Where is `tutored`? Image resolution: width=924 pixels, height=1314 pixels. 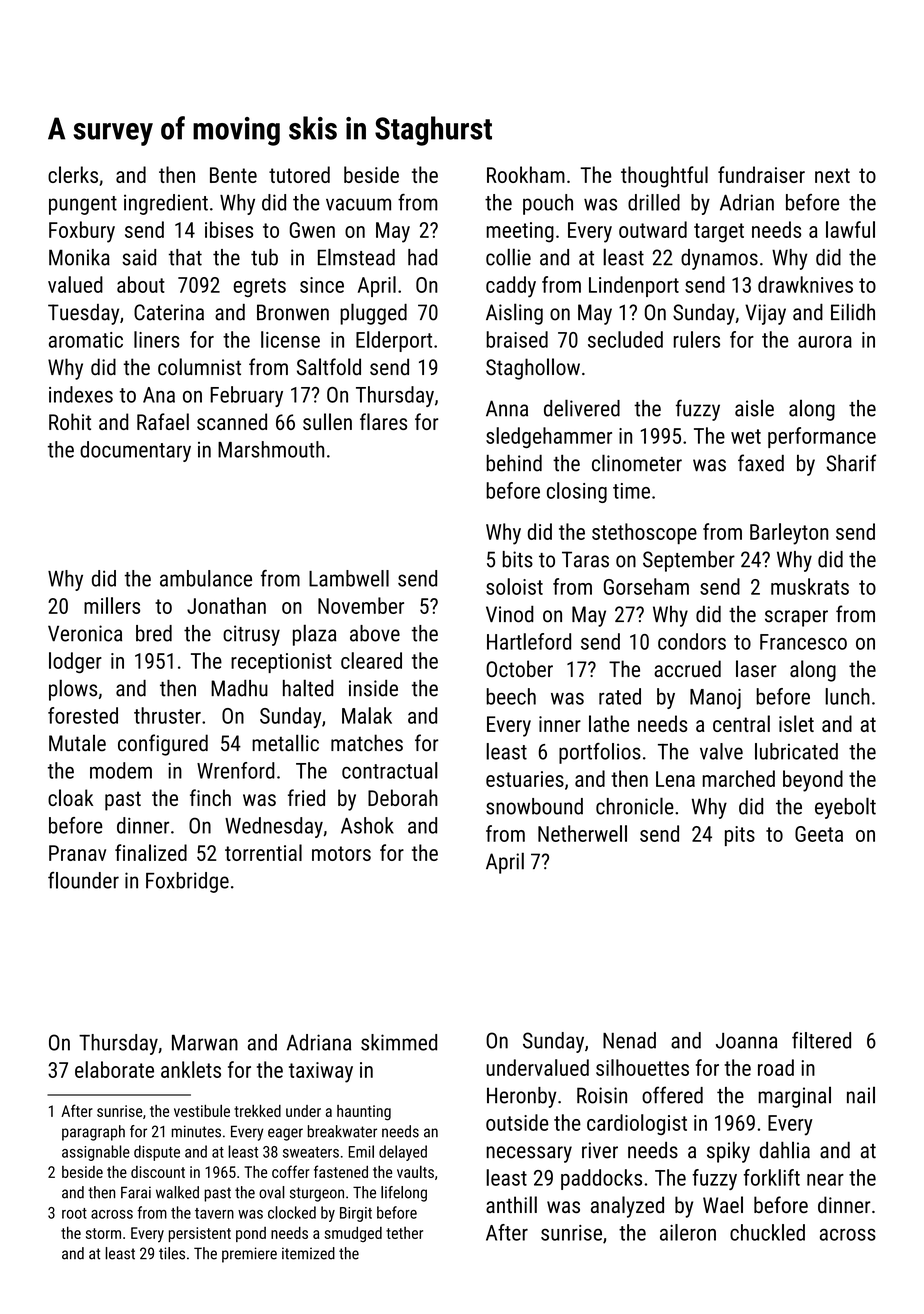 tutored is located at coordinates (299, 174).
